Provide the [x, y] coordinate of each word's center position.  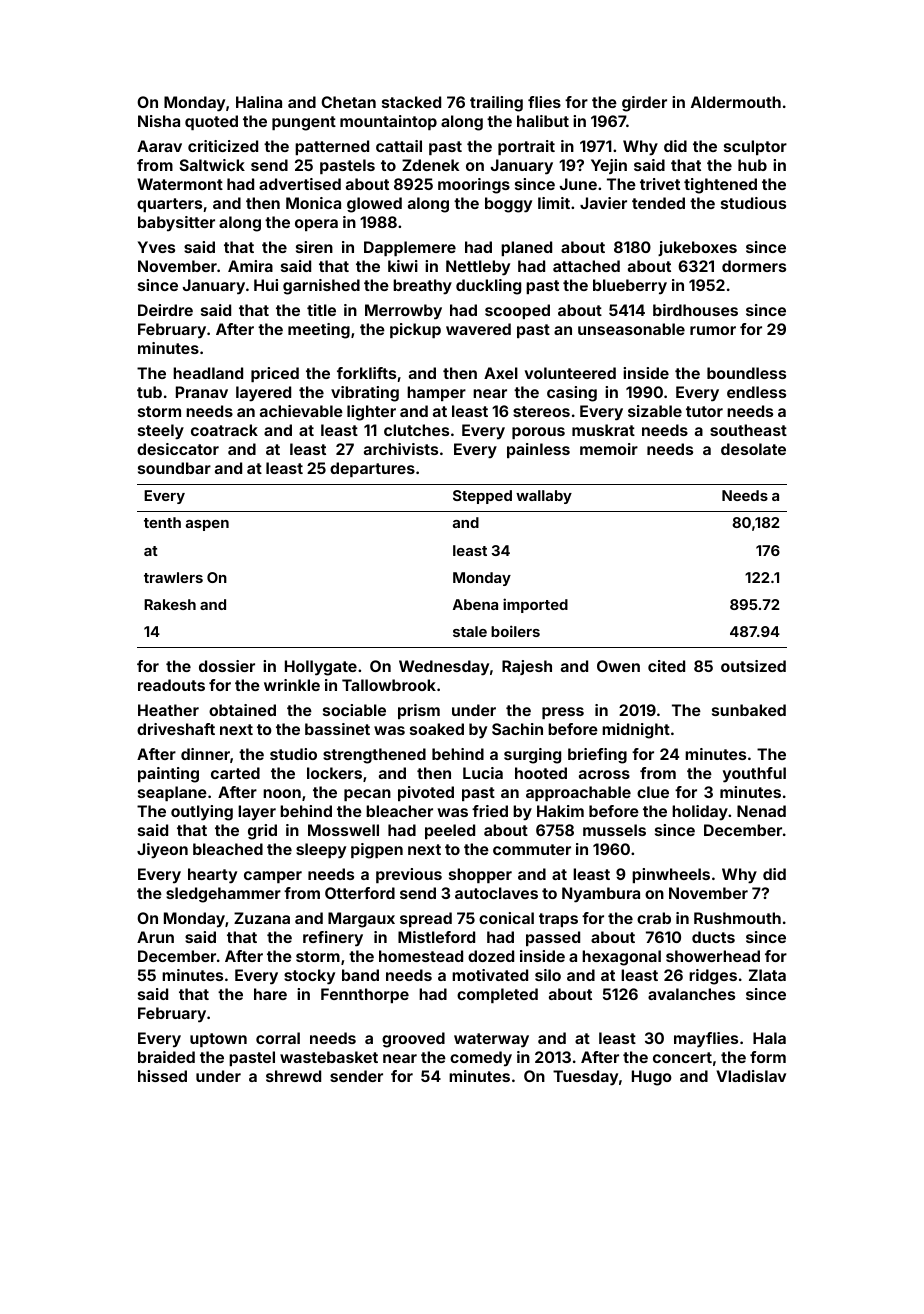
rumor [713, 330]
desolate [753, 449]
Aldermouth [736, 102]
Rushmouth [737, 918]
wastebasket [329, 1057]
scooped [517, 311]
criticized [223, 146]
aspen [207, 525]
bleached [228, 849]
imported [535, 605]
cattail [399, 146]
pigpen [377, 851]
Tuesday [585, 1078]
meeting [319, 331]
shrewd [293, 1076]
